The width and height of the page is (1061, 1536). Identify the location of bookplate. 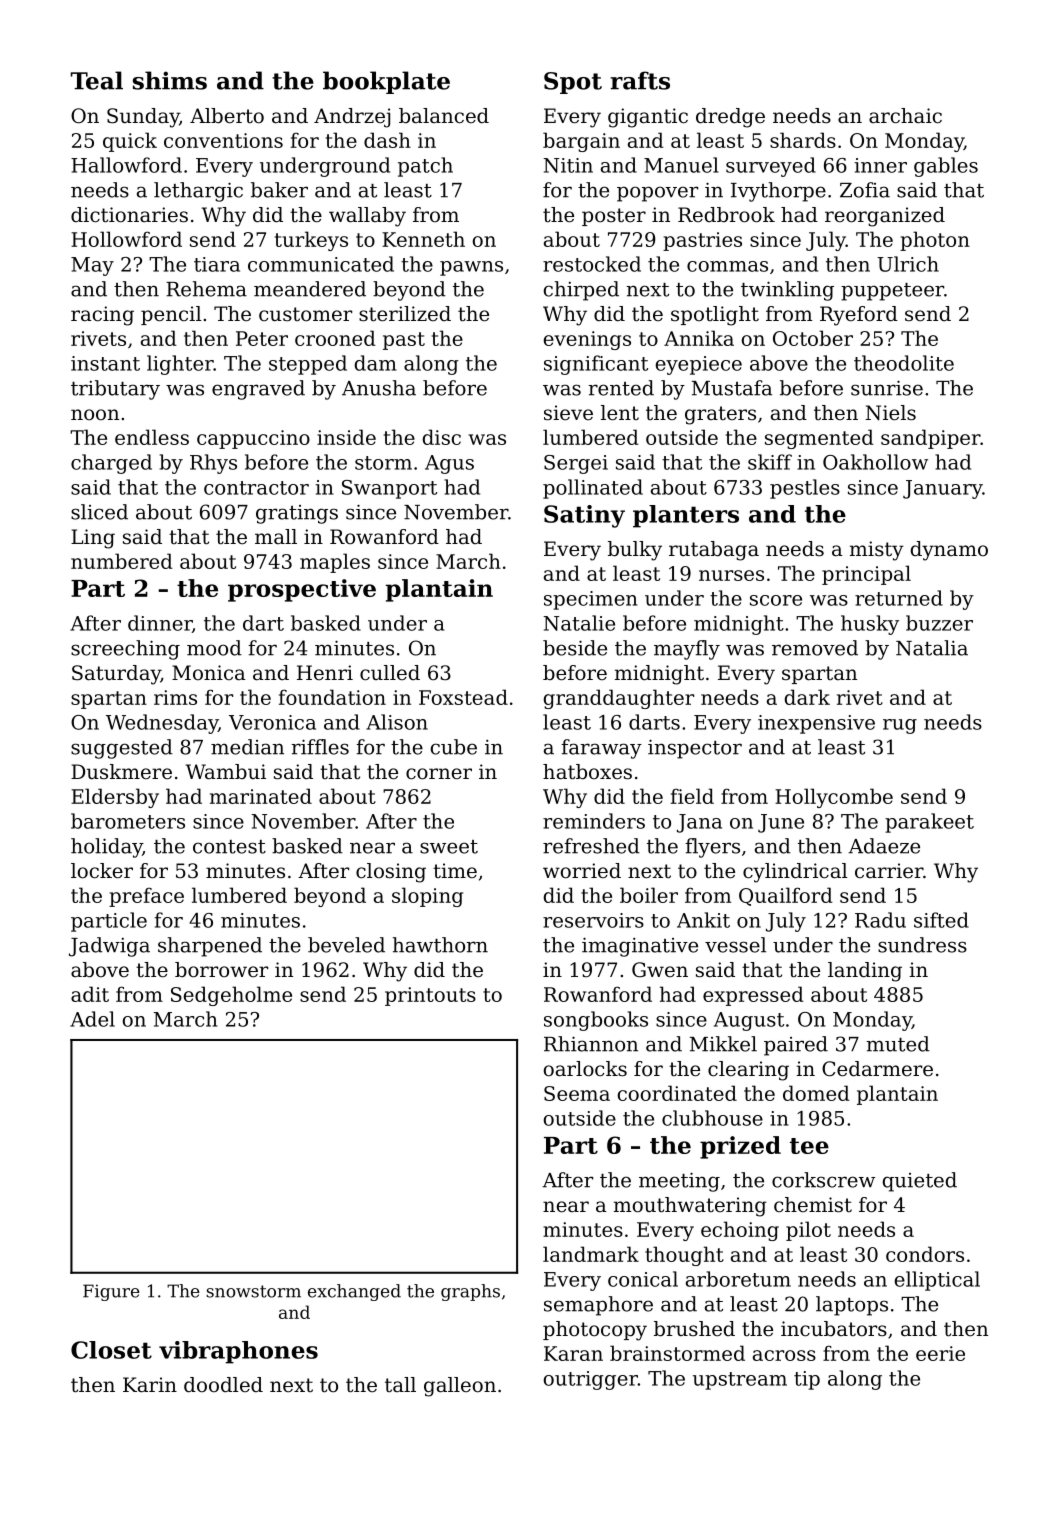
(386, 82).
